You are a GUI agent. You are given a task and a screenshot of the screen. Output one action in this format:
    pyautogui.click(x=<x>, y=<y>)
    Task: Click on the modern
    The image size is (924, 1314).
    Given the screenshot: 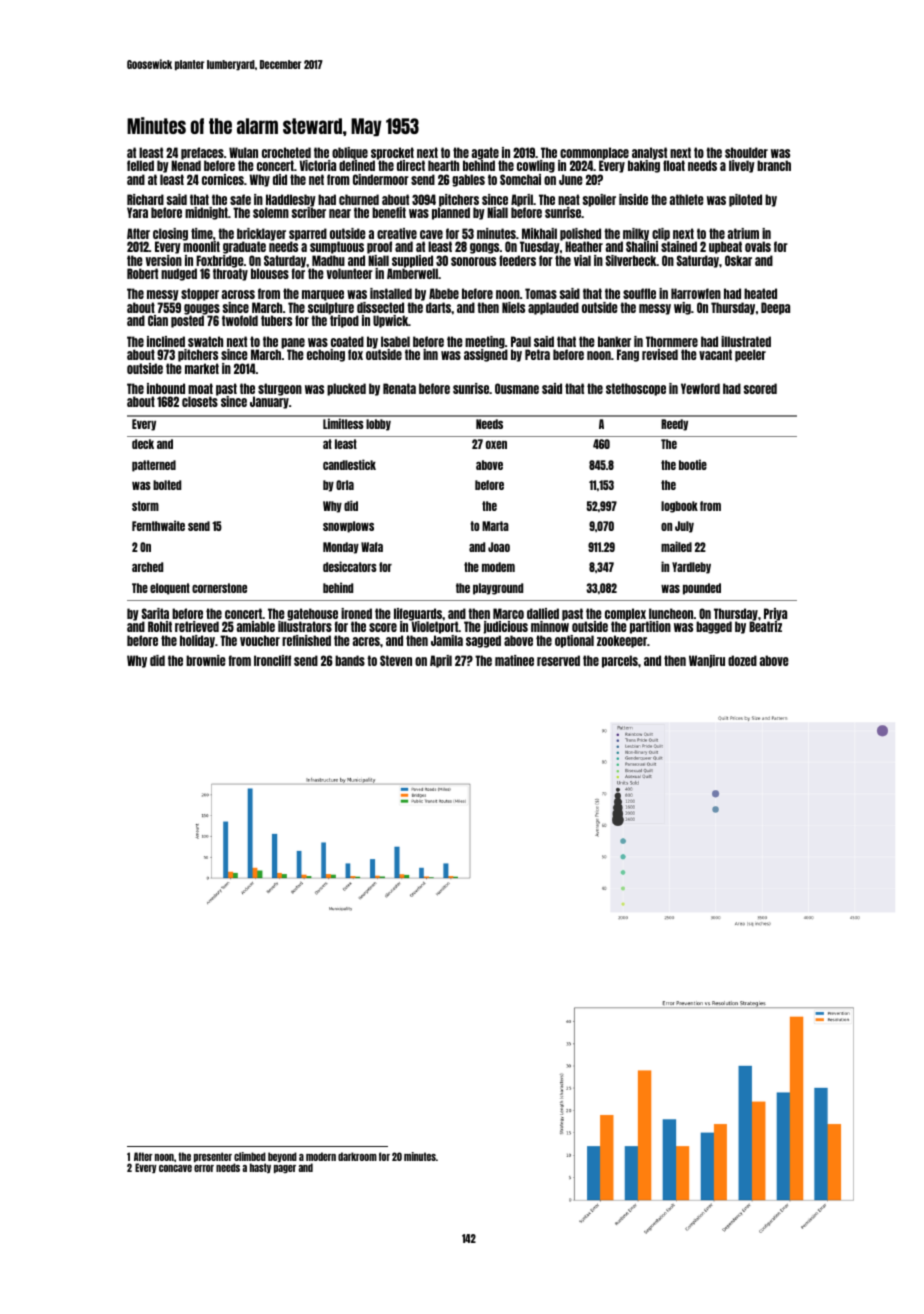 What is the action you would take?
    pyautogui.click(x=321, y=1156)
